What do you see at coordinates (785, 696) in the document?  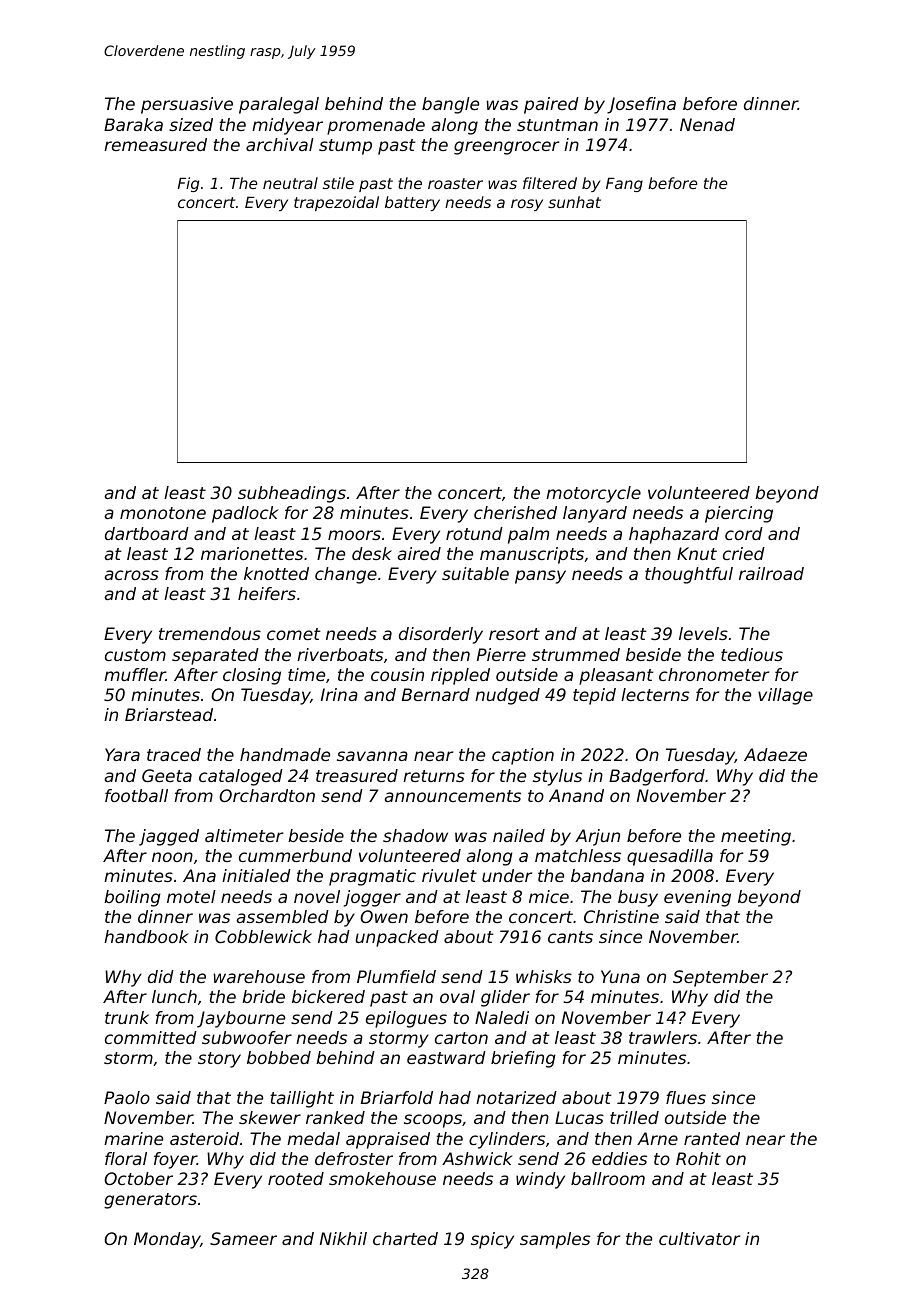 I see `village` at bounding box center [785, 696].
